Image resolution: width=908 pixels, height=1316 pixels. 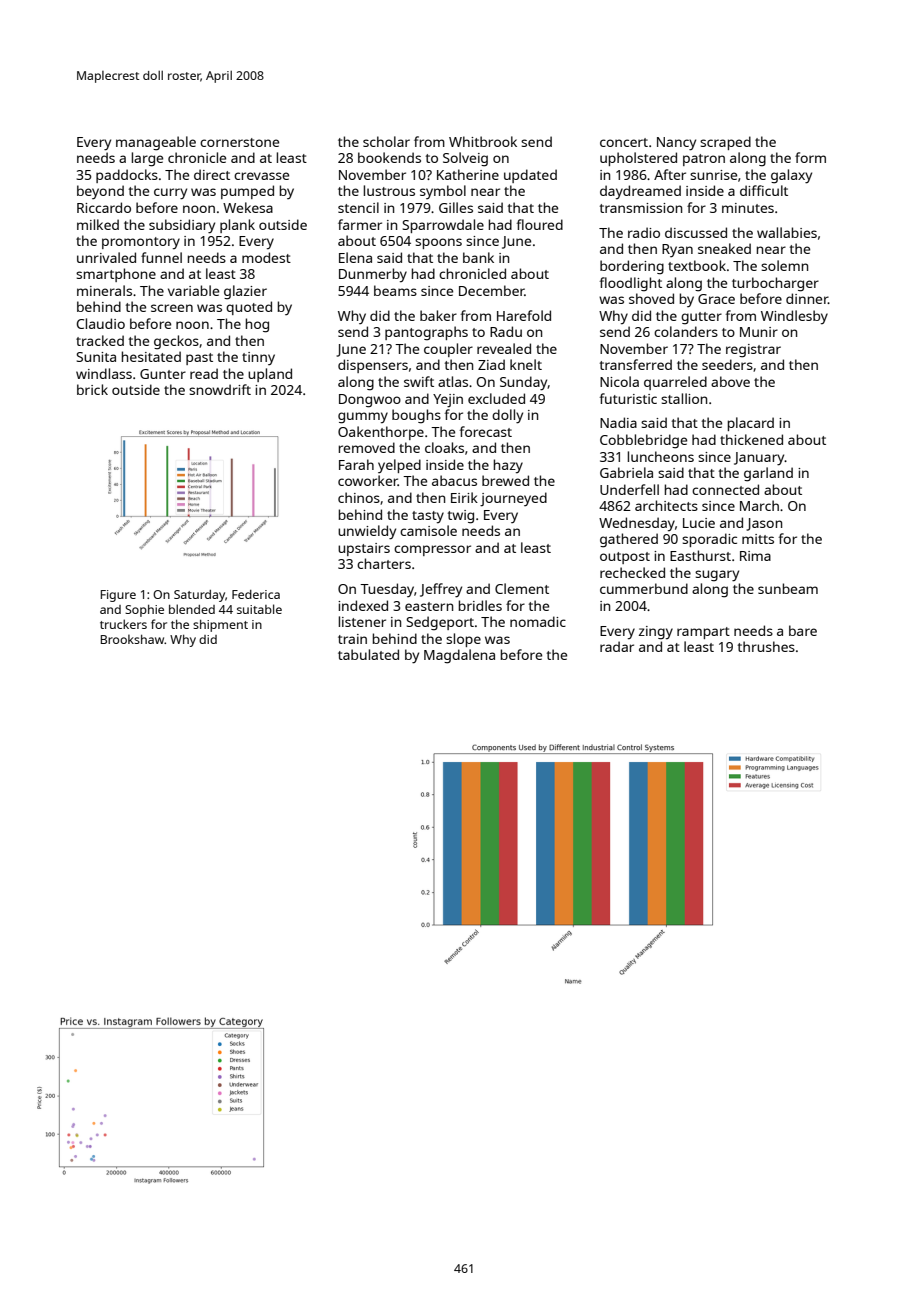 What do you see at coordinates (766, 646) in the screenshot?
I see `thrushes` at bounding box center [766, 646].
